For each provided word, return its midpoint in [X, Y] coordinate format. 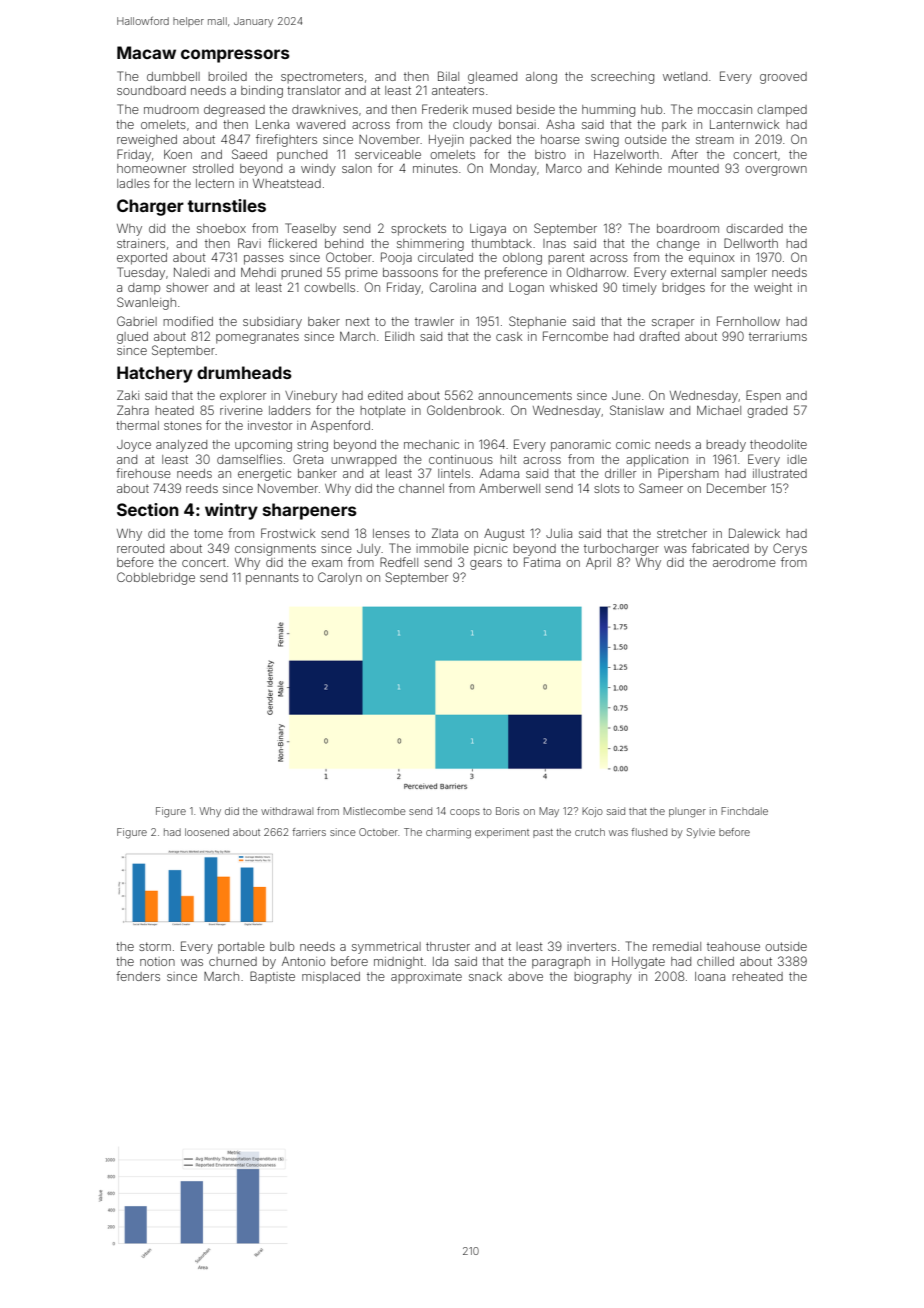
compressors [235, 56]
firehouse [143, 473]
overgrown [776, 171]
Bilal [448, 76]
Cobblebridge [156, 578]
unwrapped [363, 461]
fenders [138, 976]
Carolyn [340, 578]
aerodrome [744, 562]
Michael [719, 410]
